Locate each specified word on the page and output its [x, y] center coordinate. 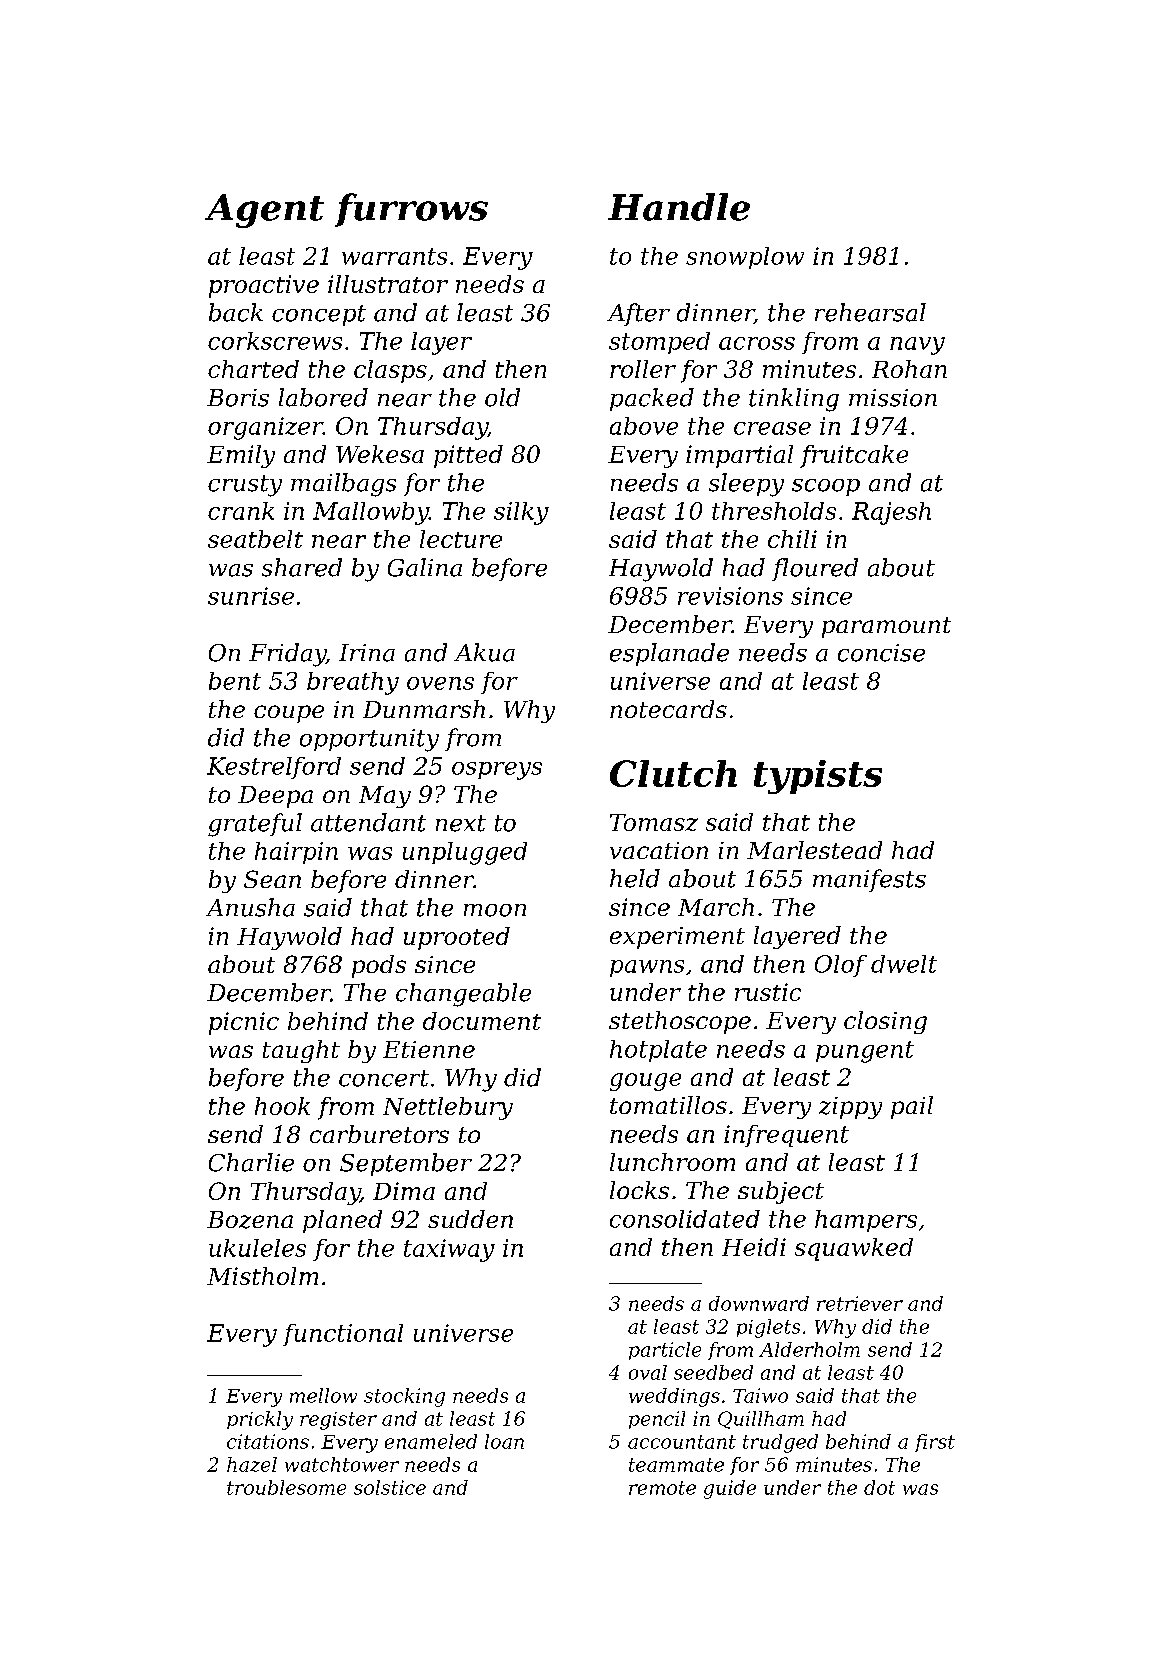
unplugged [465, 853]
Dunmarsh [424, 709]
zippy [850, 1108]
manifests [869, 880]
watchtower [342, 1464]
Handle [679, 207]
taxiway [449, 1250]
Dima [404, 1191]
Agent [264, 211]
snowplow [745, 258]
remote [662, 1488]
